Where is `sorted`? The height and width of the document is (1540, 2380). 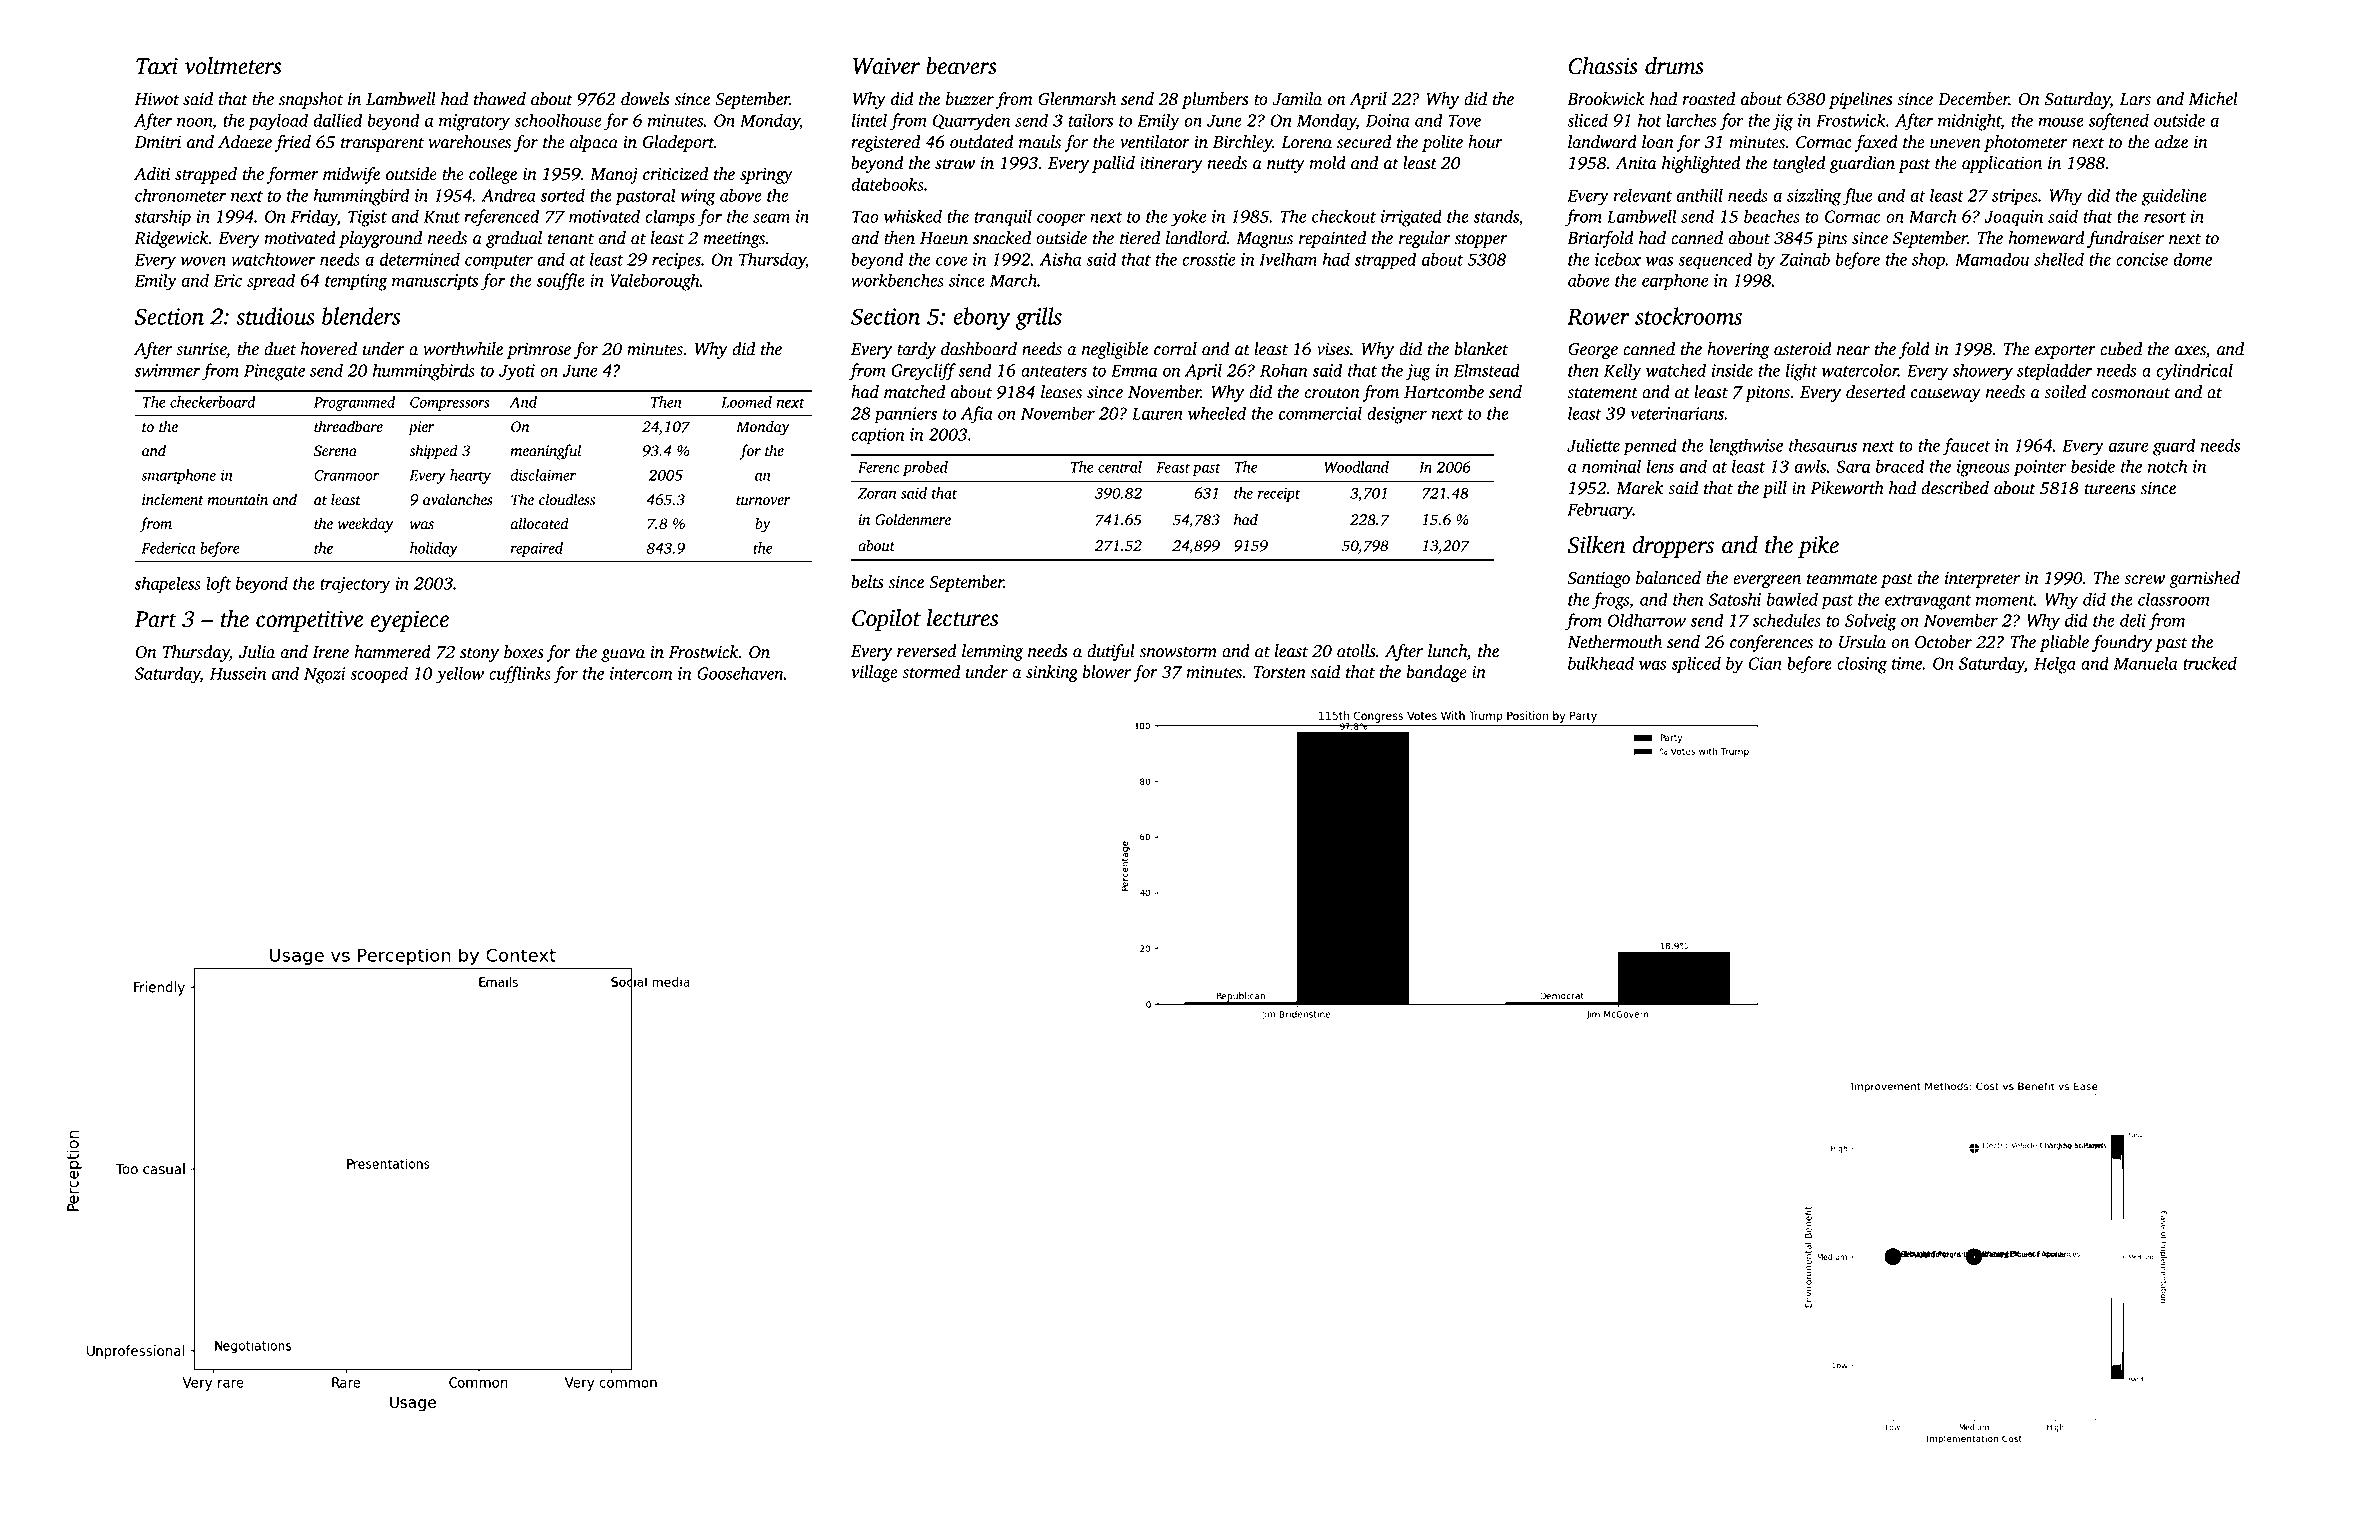
sorted is located at coordinates (562, 195).
